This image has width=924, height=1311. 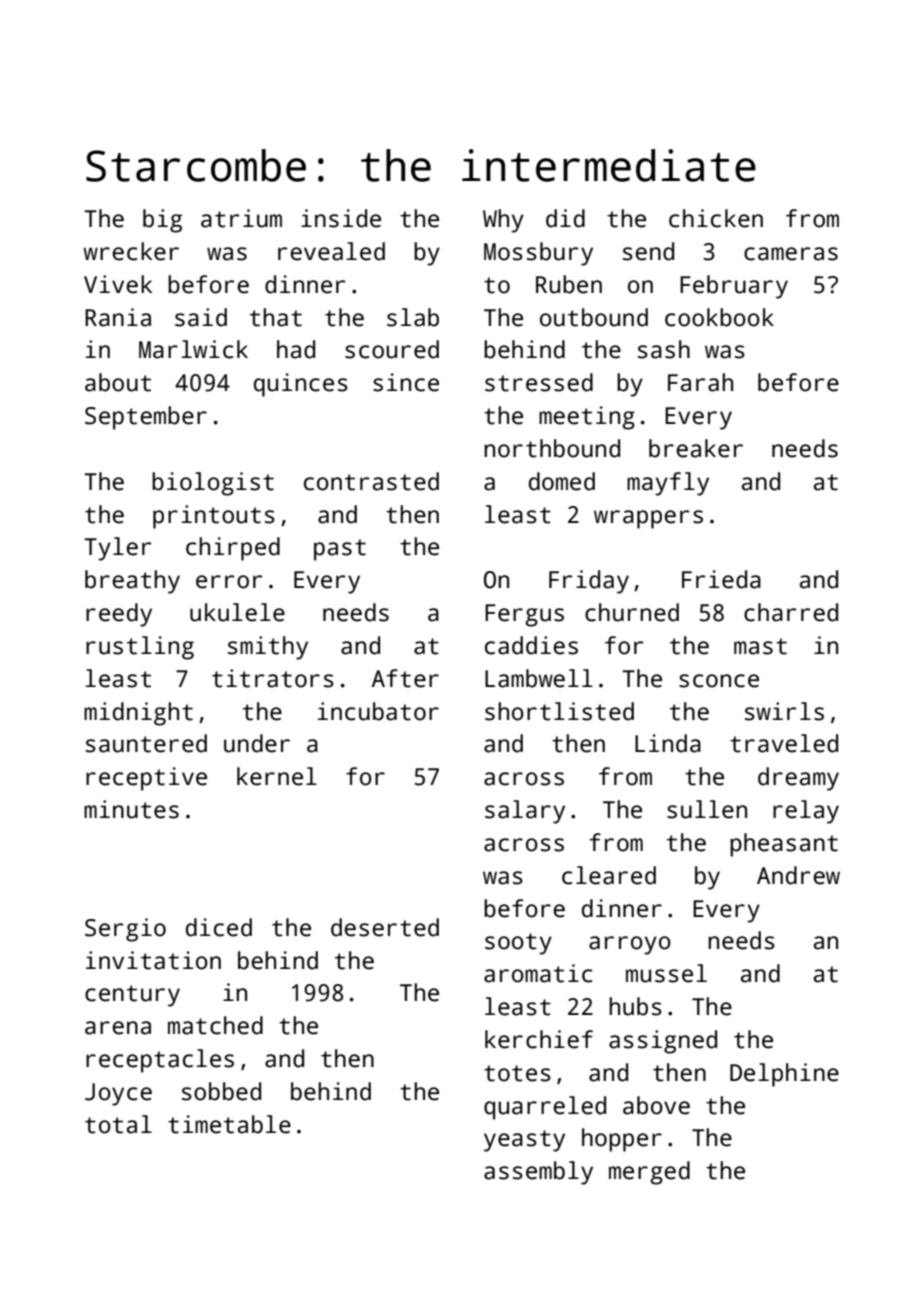 I want to click on assembly, so click(x=538, y=1173).
